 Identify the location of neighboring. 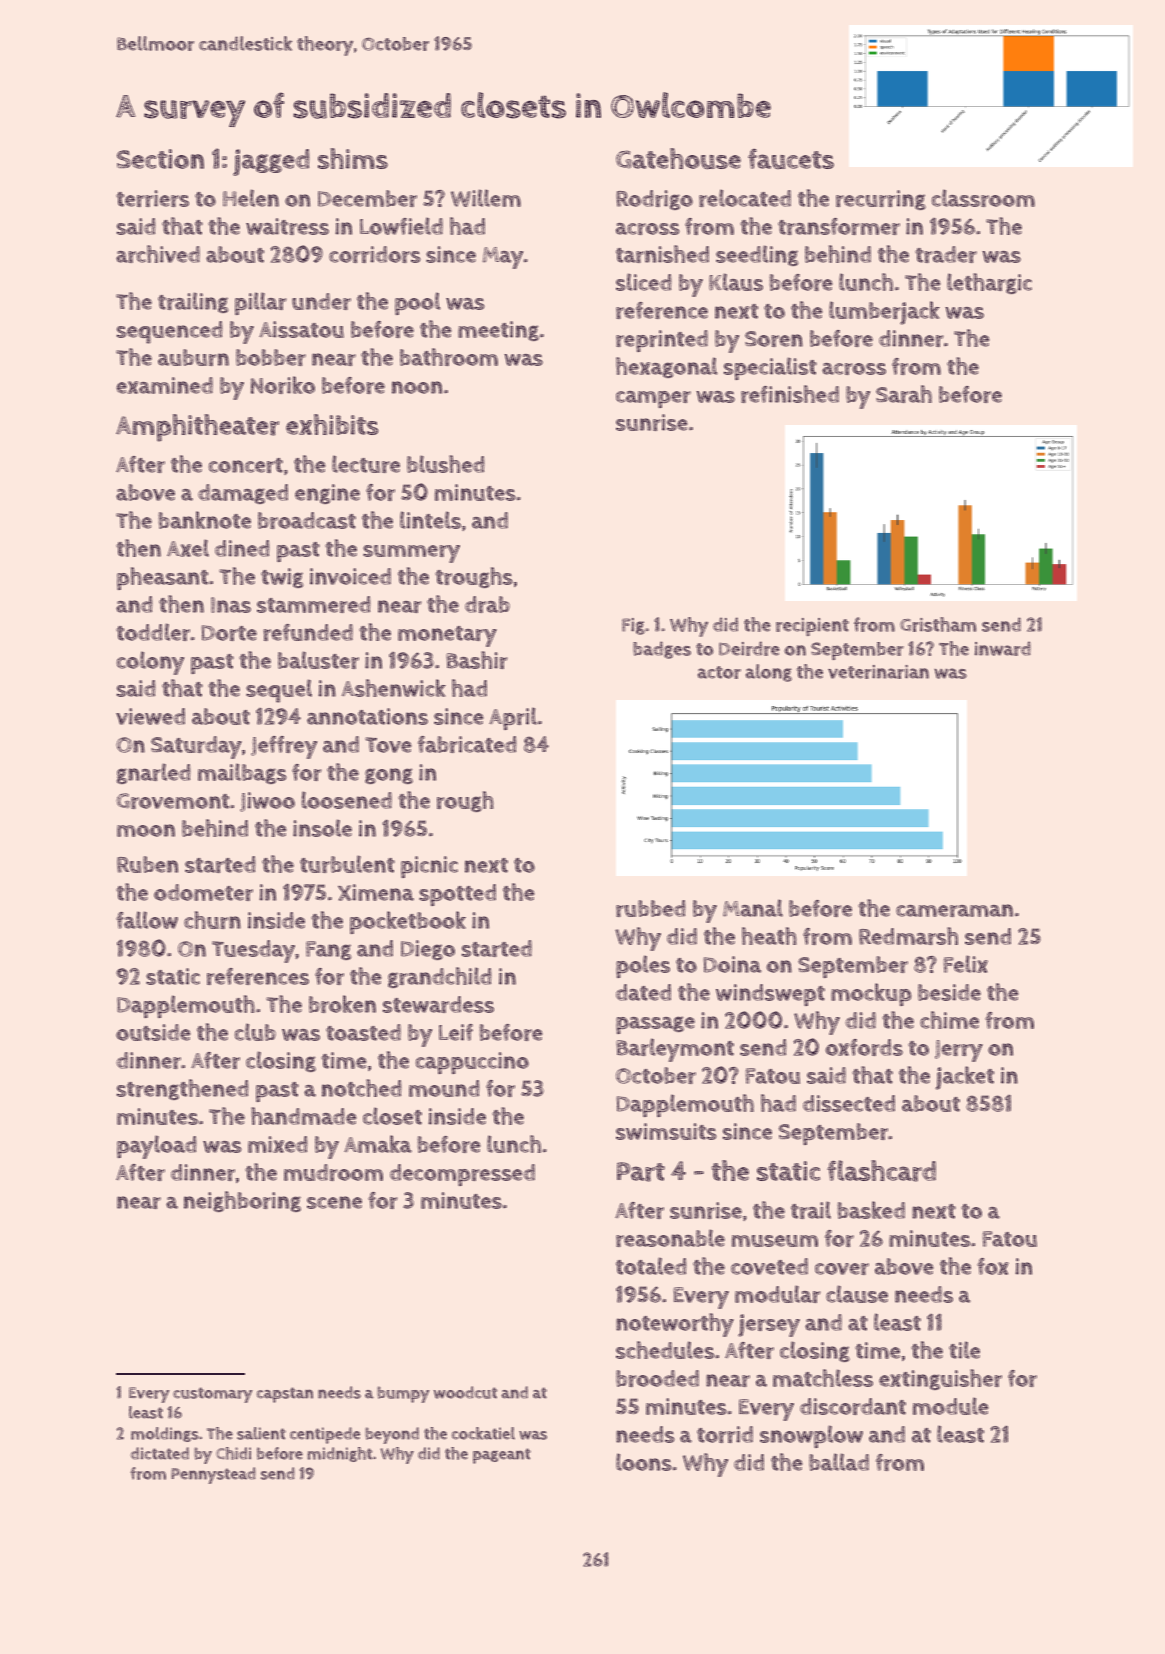
(242, 1201).
